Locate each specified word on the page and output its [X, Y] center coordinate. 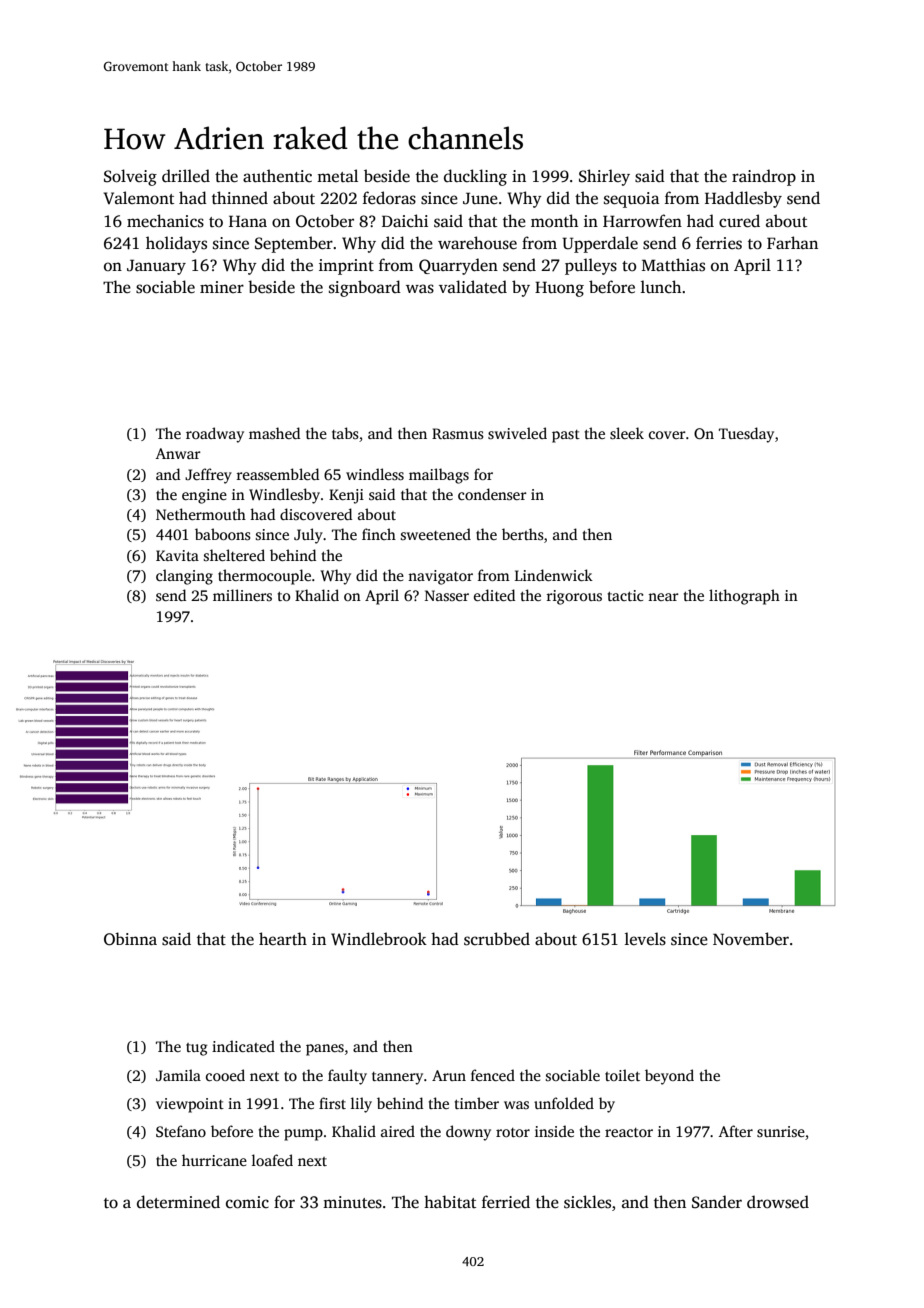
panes [325, 1050]
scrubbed [497, 939]
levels [645, 939]
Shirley [604, 177]
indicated [243, 1046]
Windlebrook [379, 939]
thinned [240, 198]
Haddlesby [743, 199]
